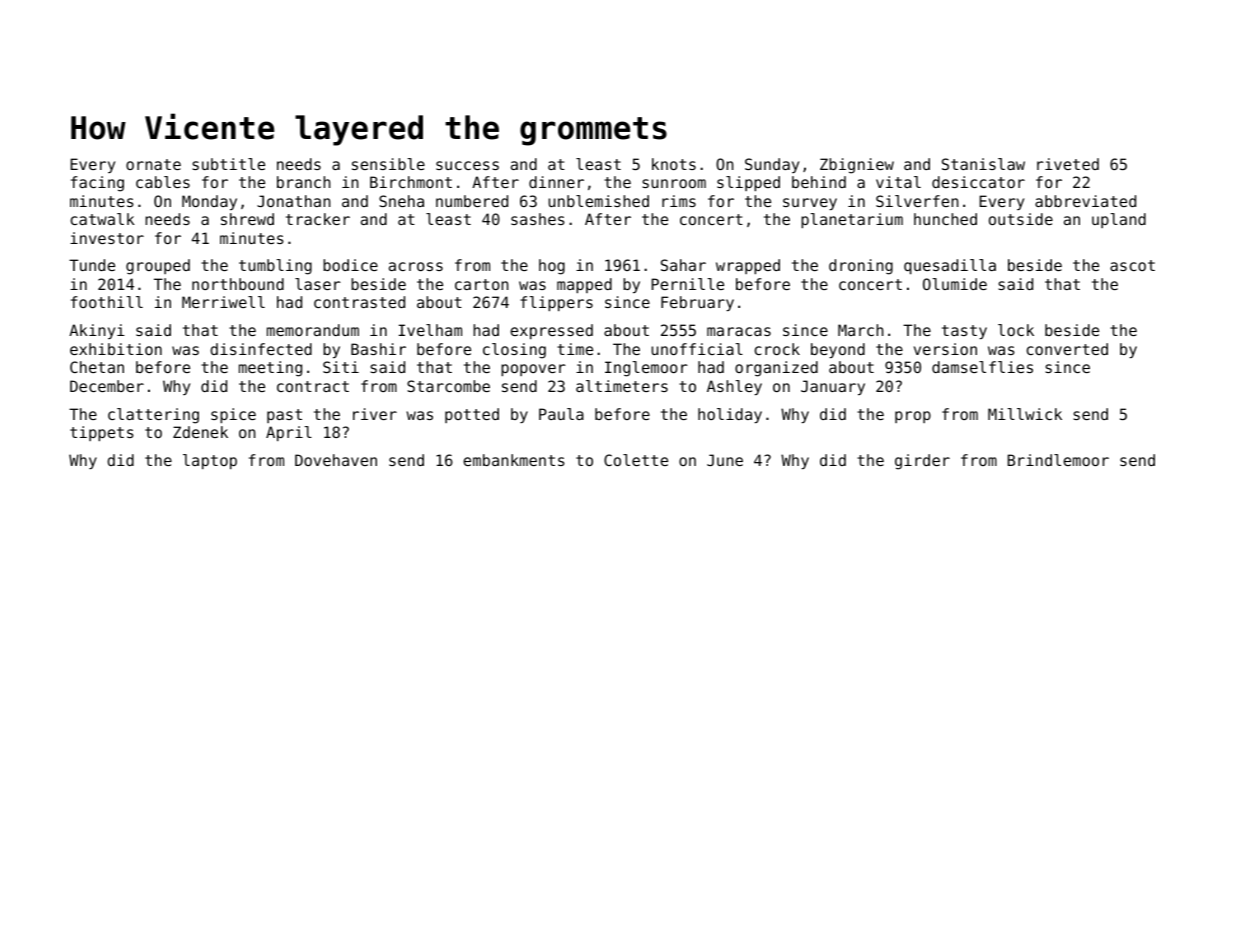 The image size is (1233, 952). I want to click on embankments, so click(514, 460).
